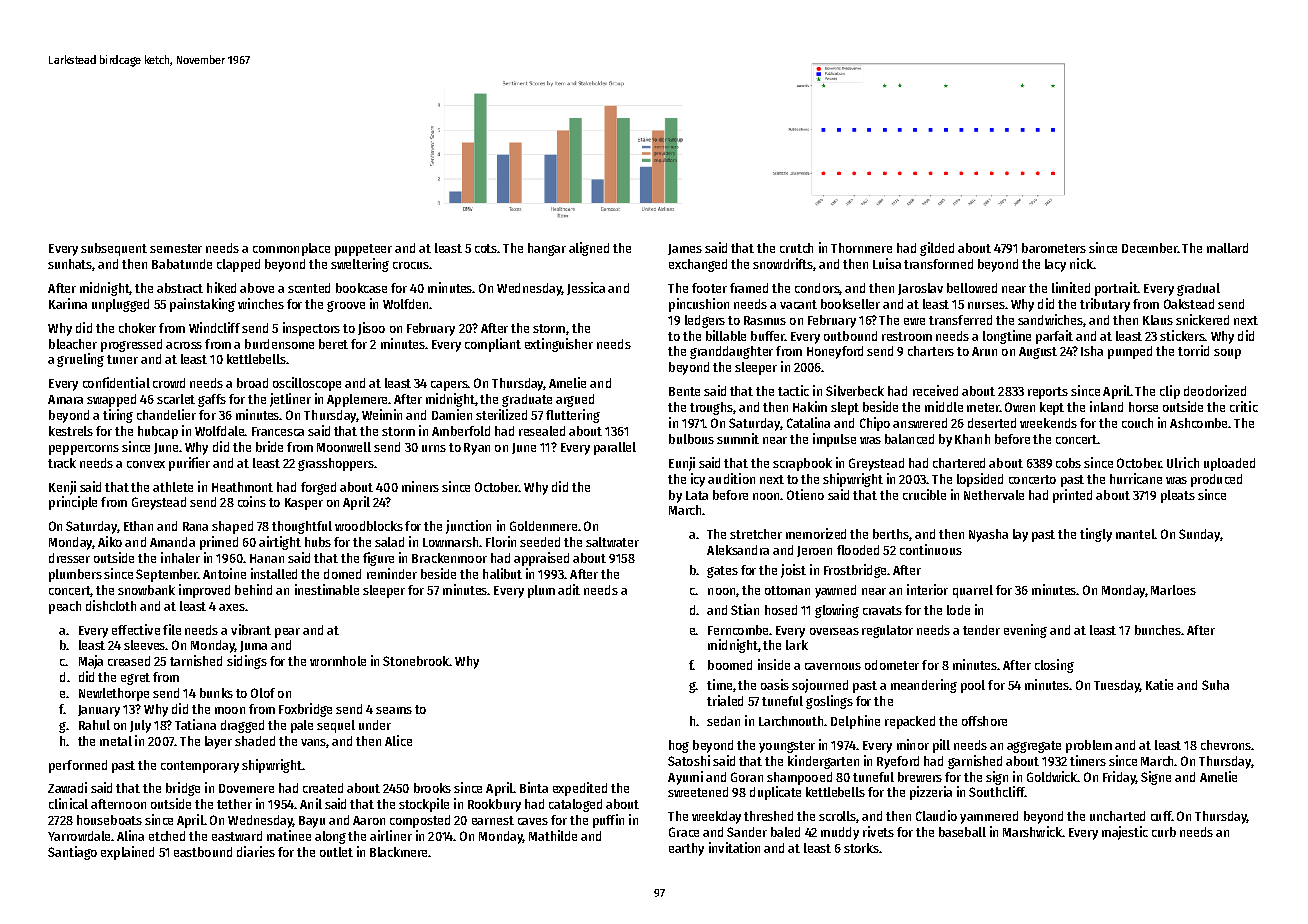 The image size is (1308, 924). Describe the element at coordinates (70, 265) in the screenshot. I see `sunhats` at that location.
